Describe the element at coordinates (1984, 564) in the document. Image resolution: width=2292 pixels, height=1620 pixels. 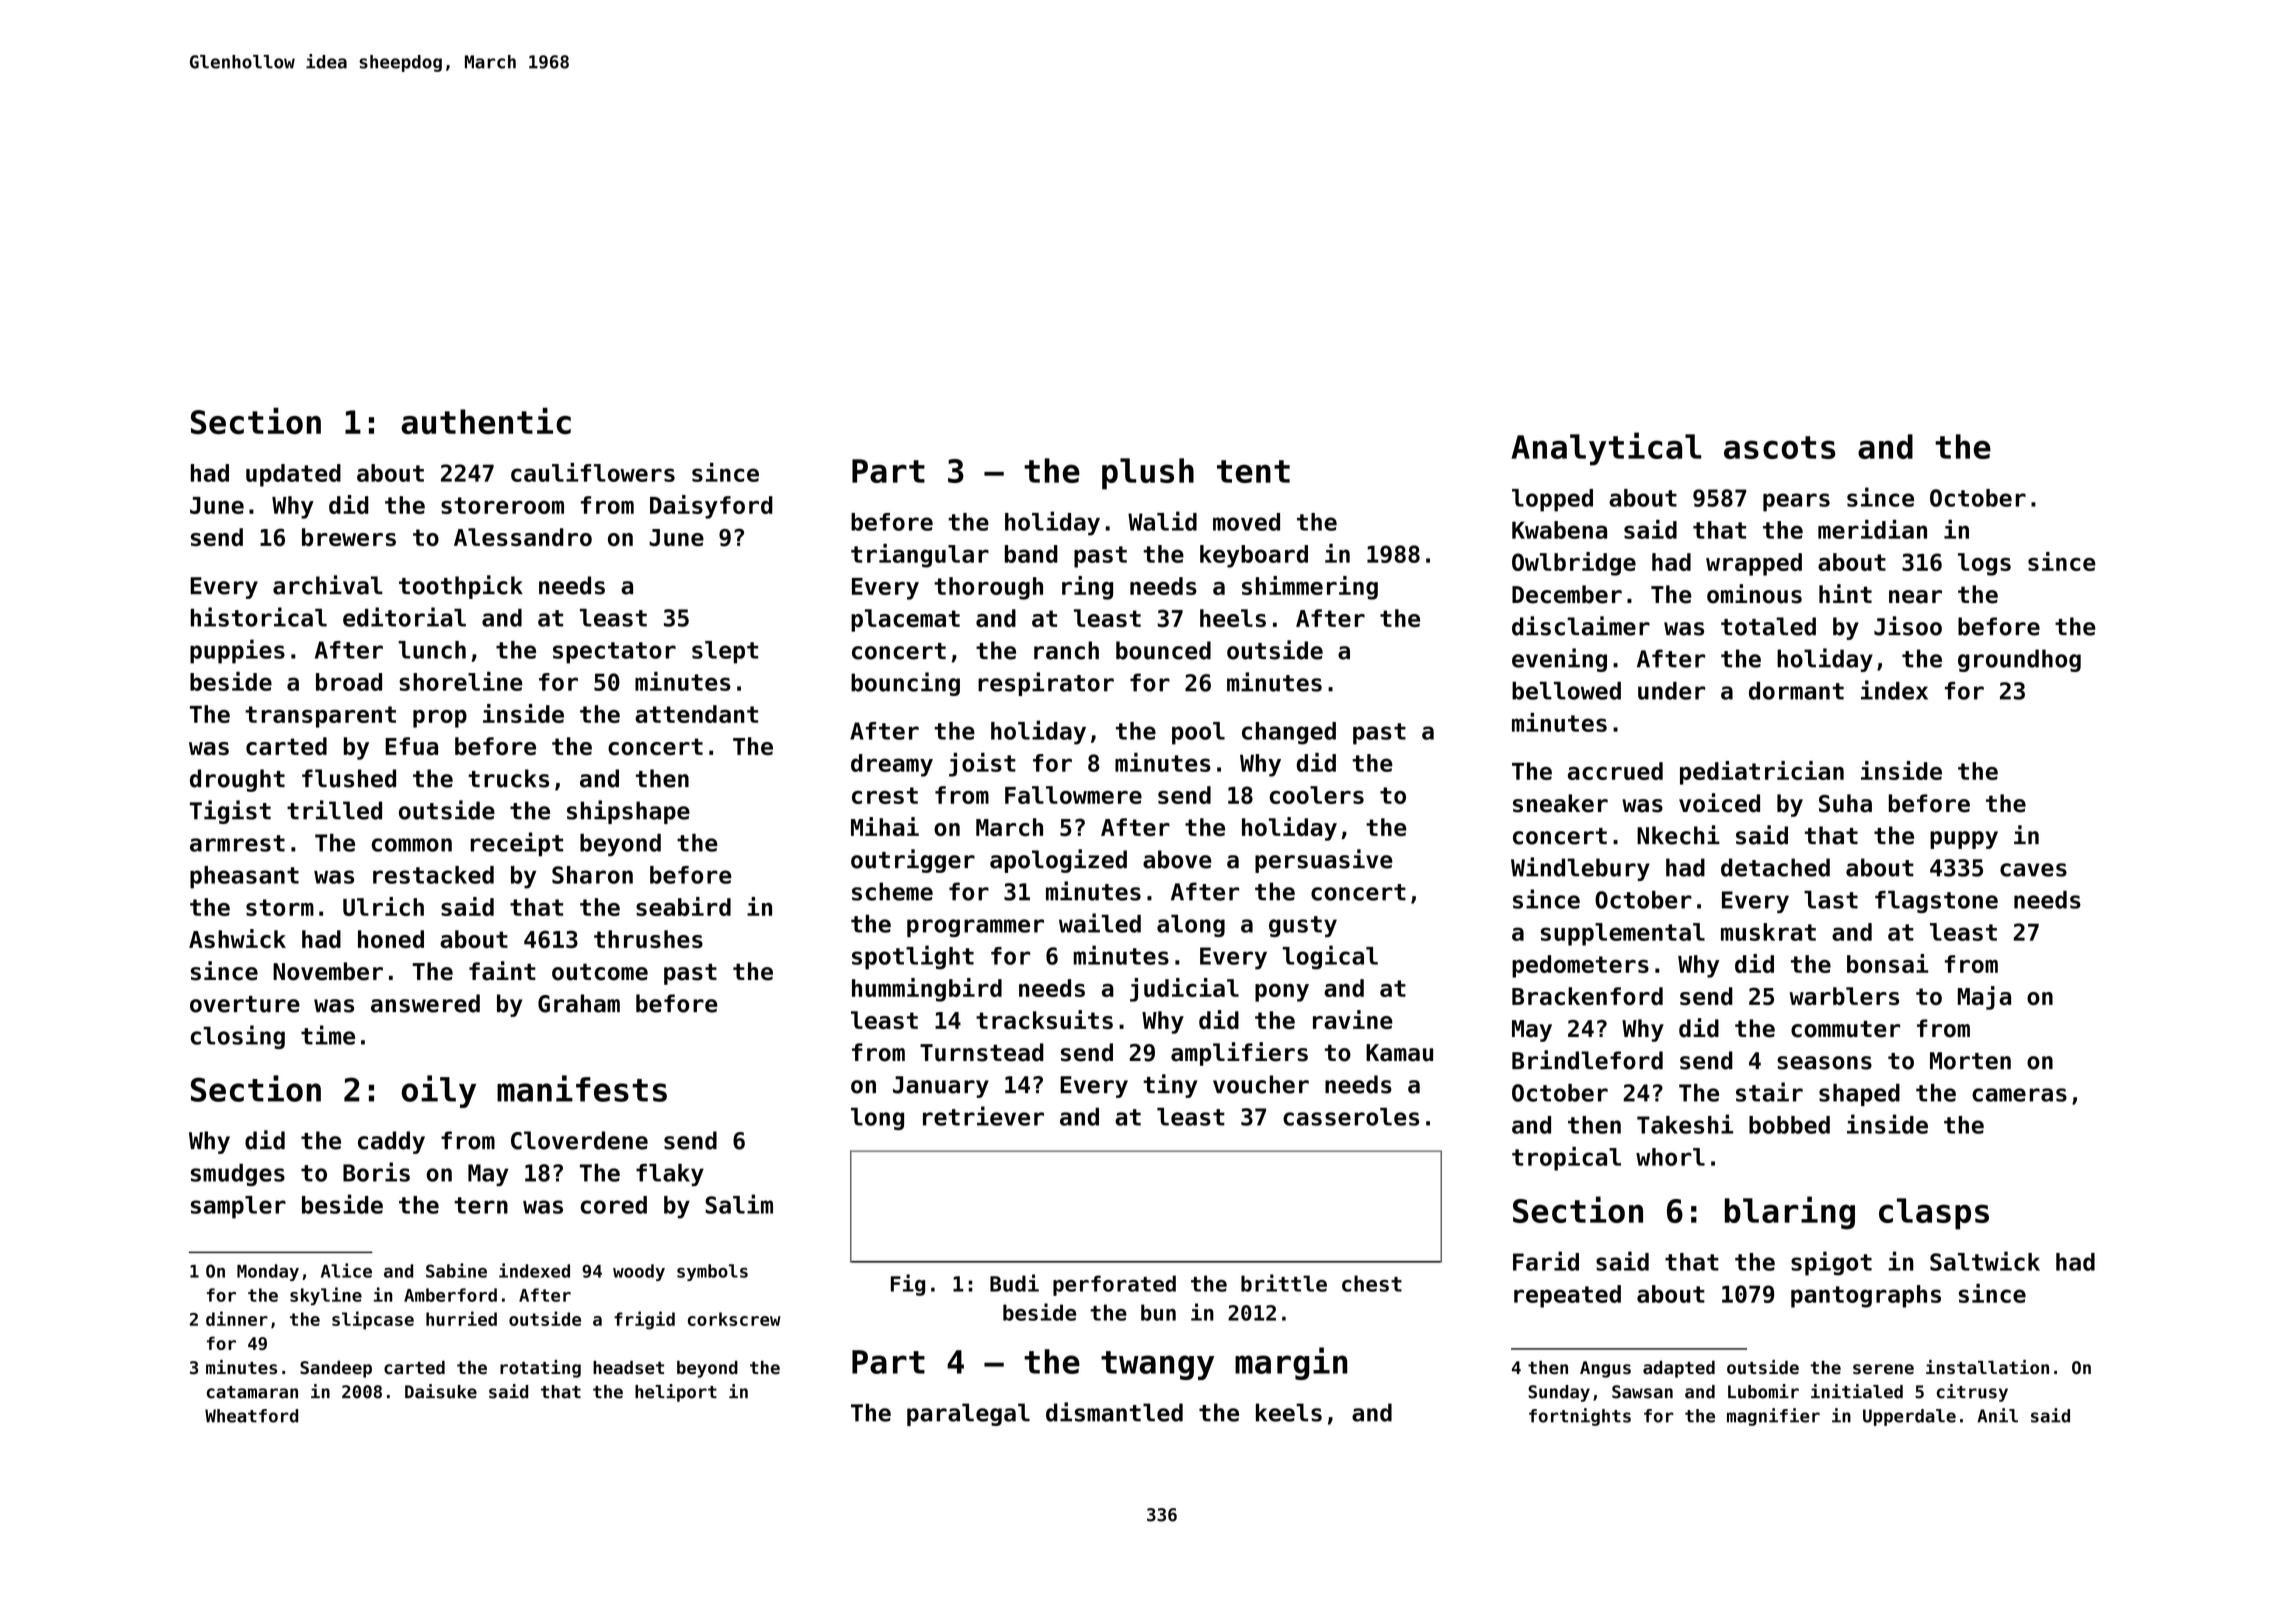
I see `logs` at that location.
